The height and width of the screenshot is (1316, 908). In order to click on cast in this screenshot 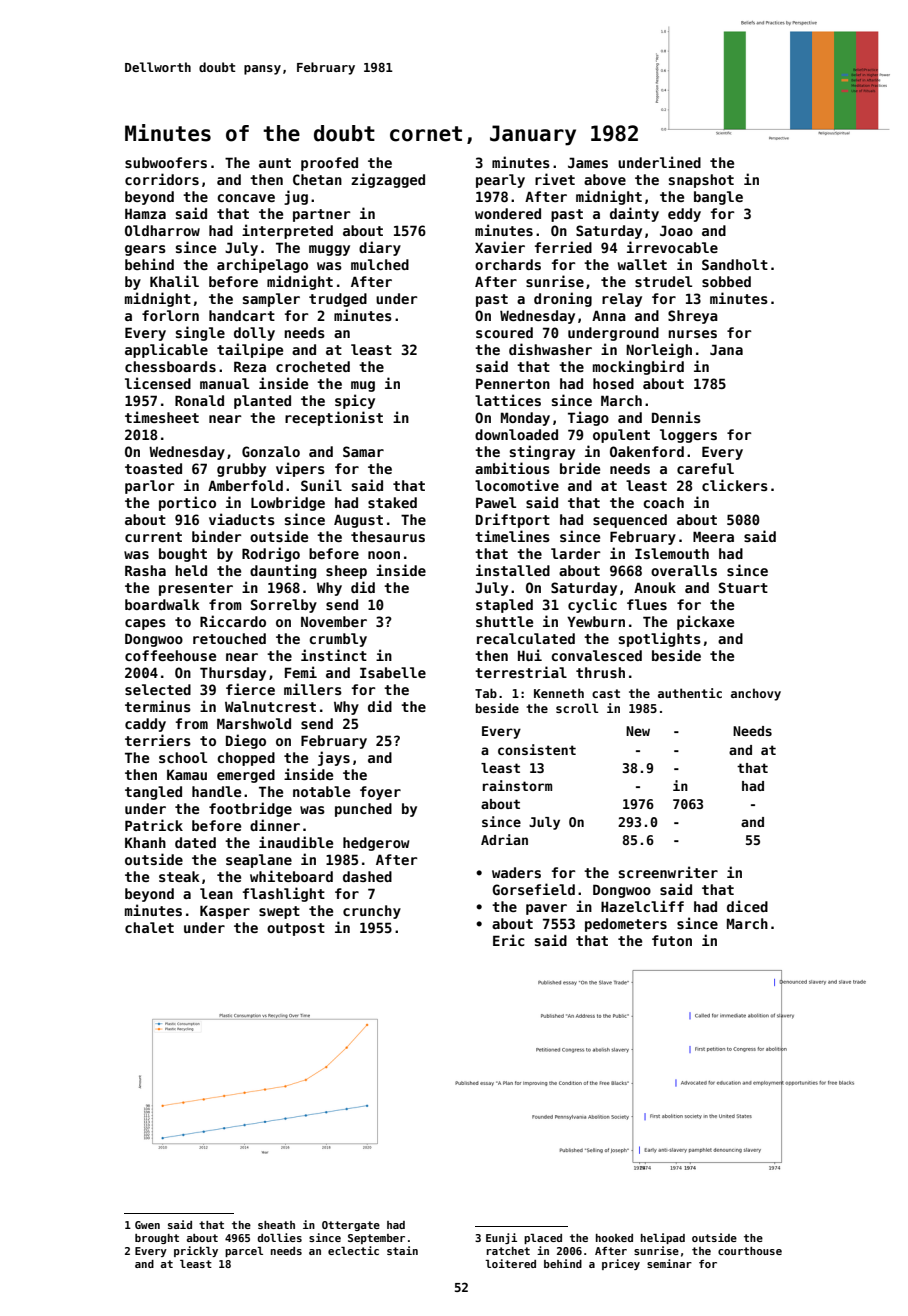, I will do `click(606, 693)`.
